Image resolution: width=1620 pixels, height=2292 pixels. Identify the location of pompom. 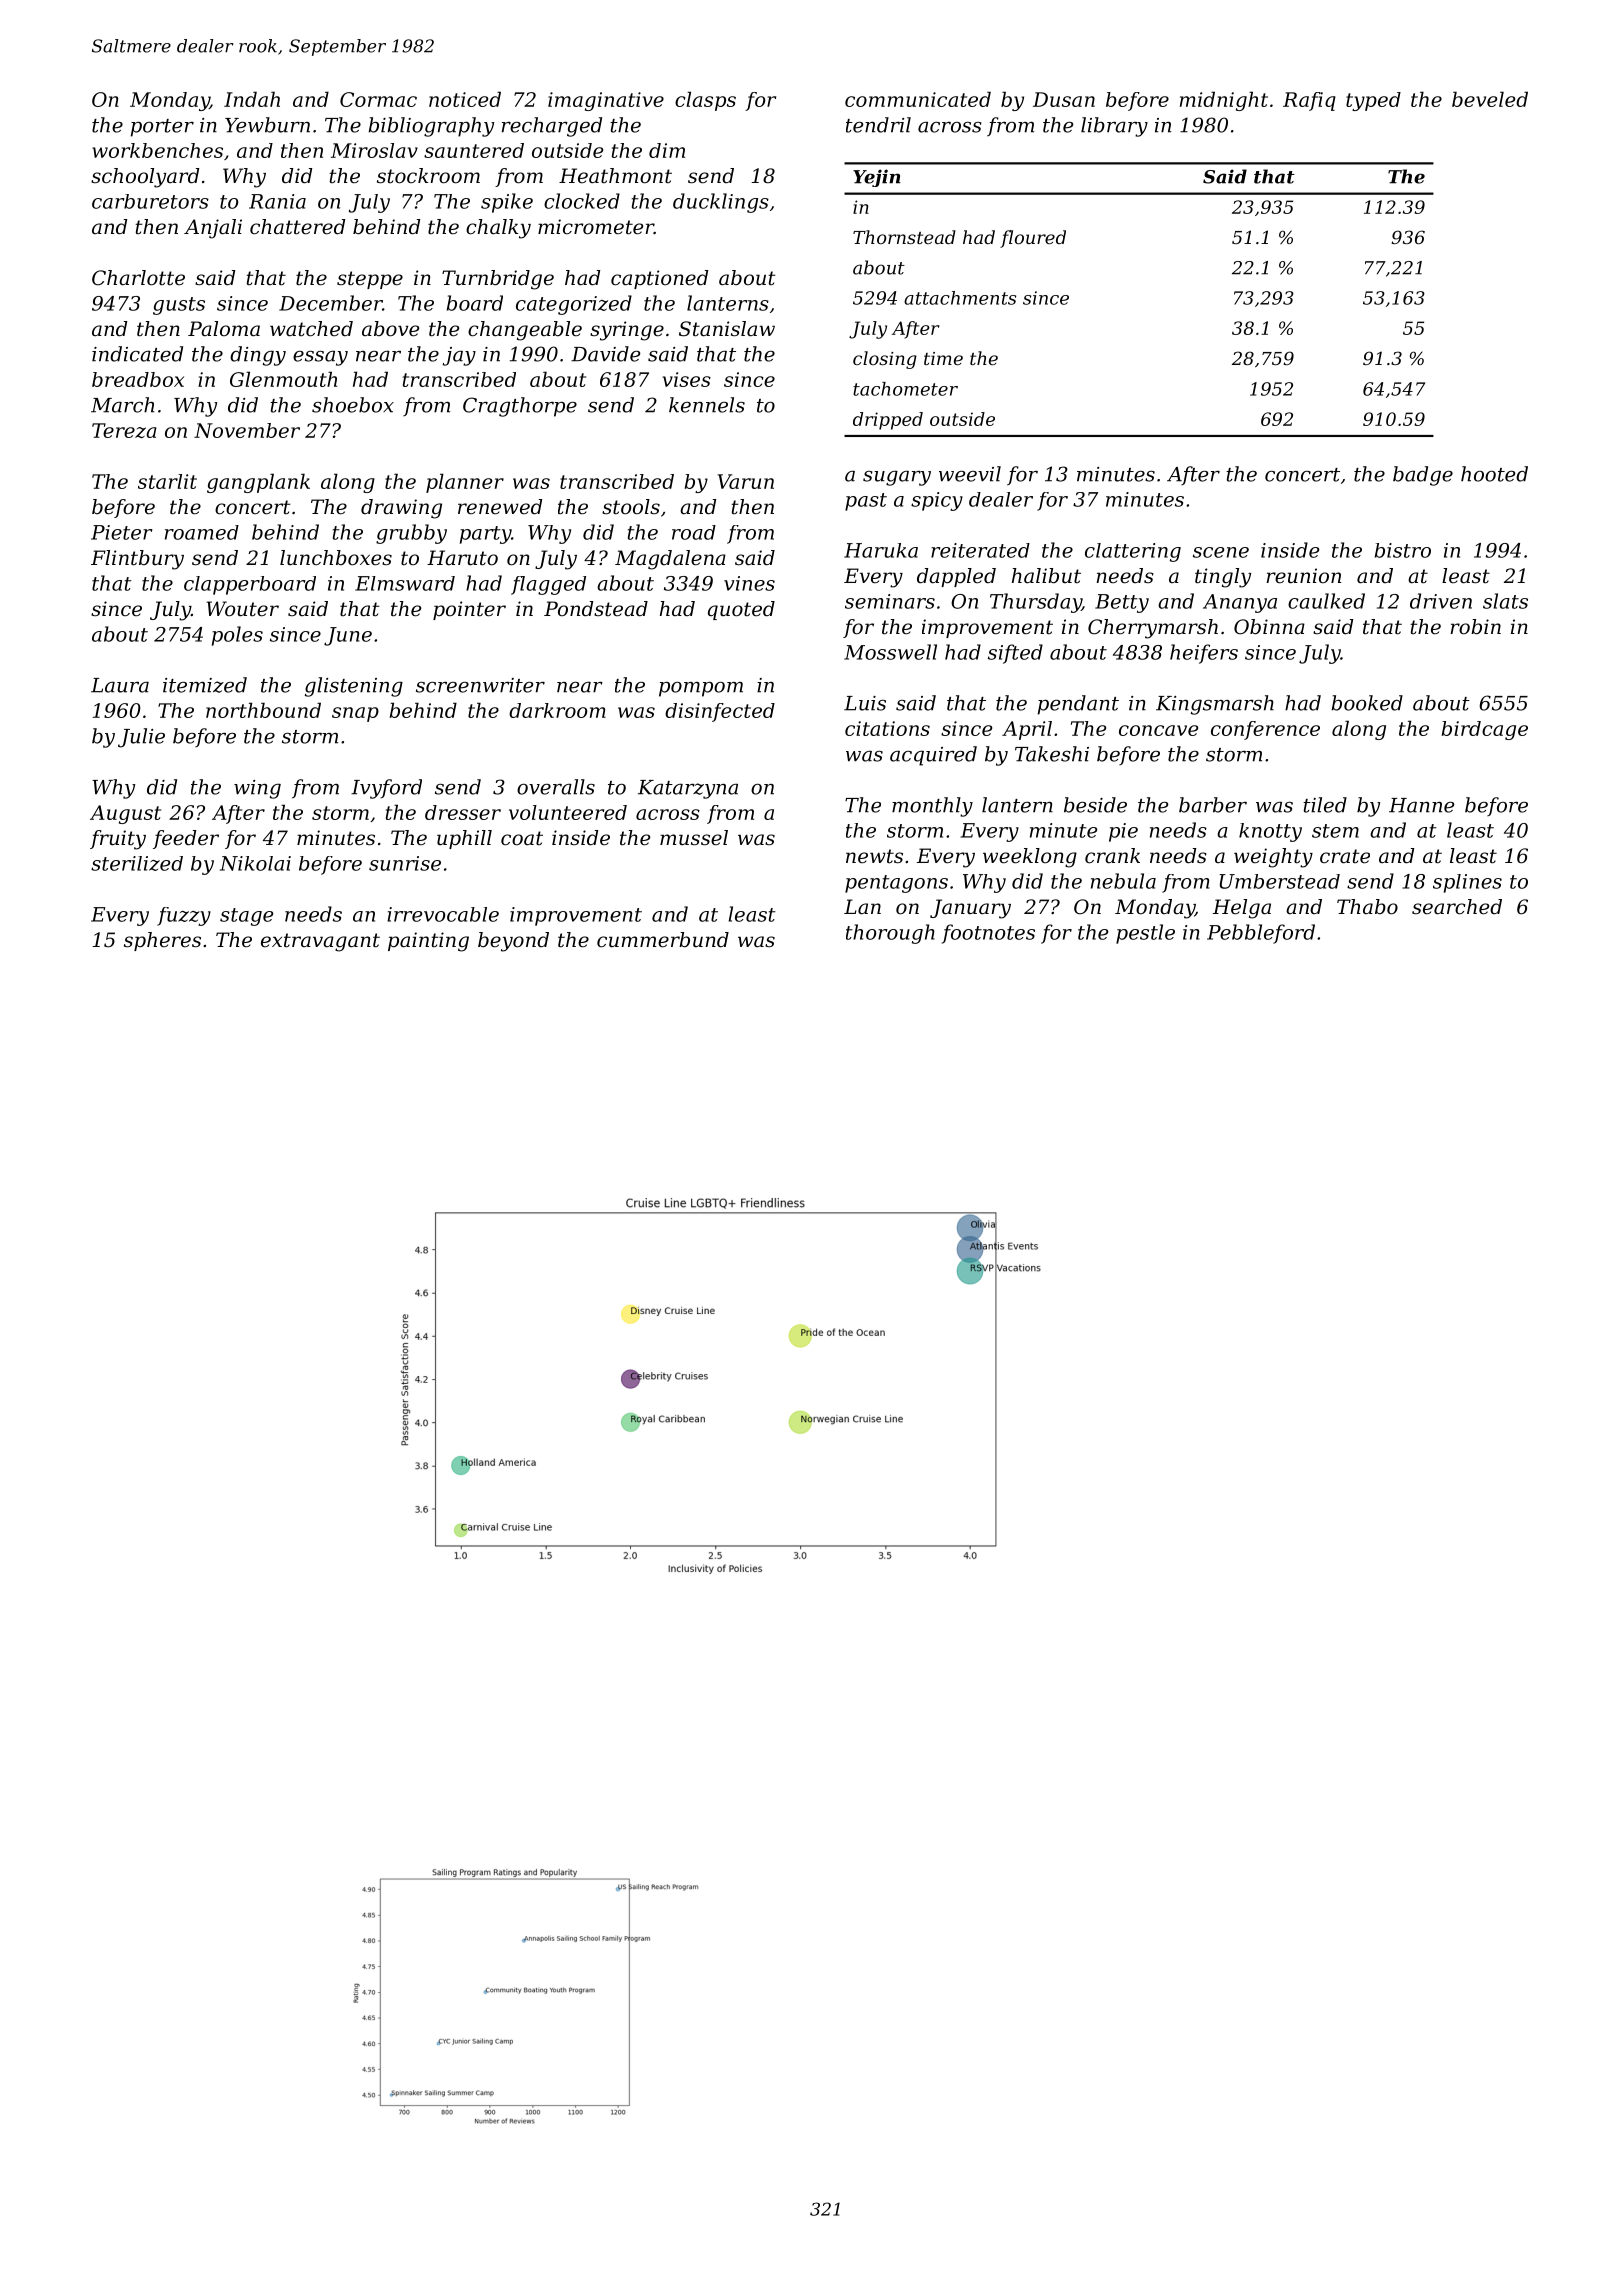
(701, 689).
